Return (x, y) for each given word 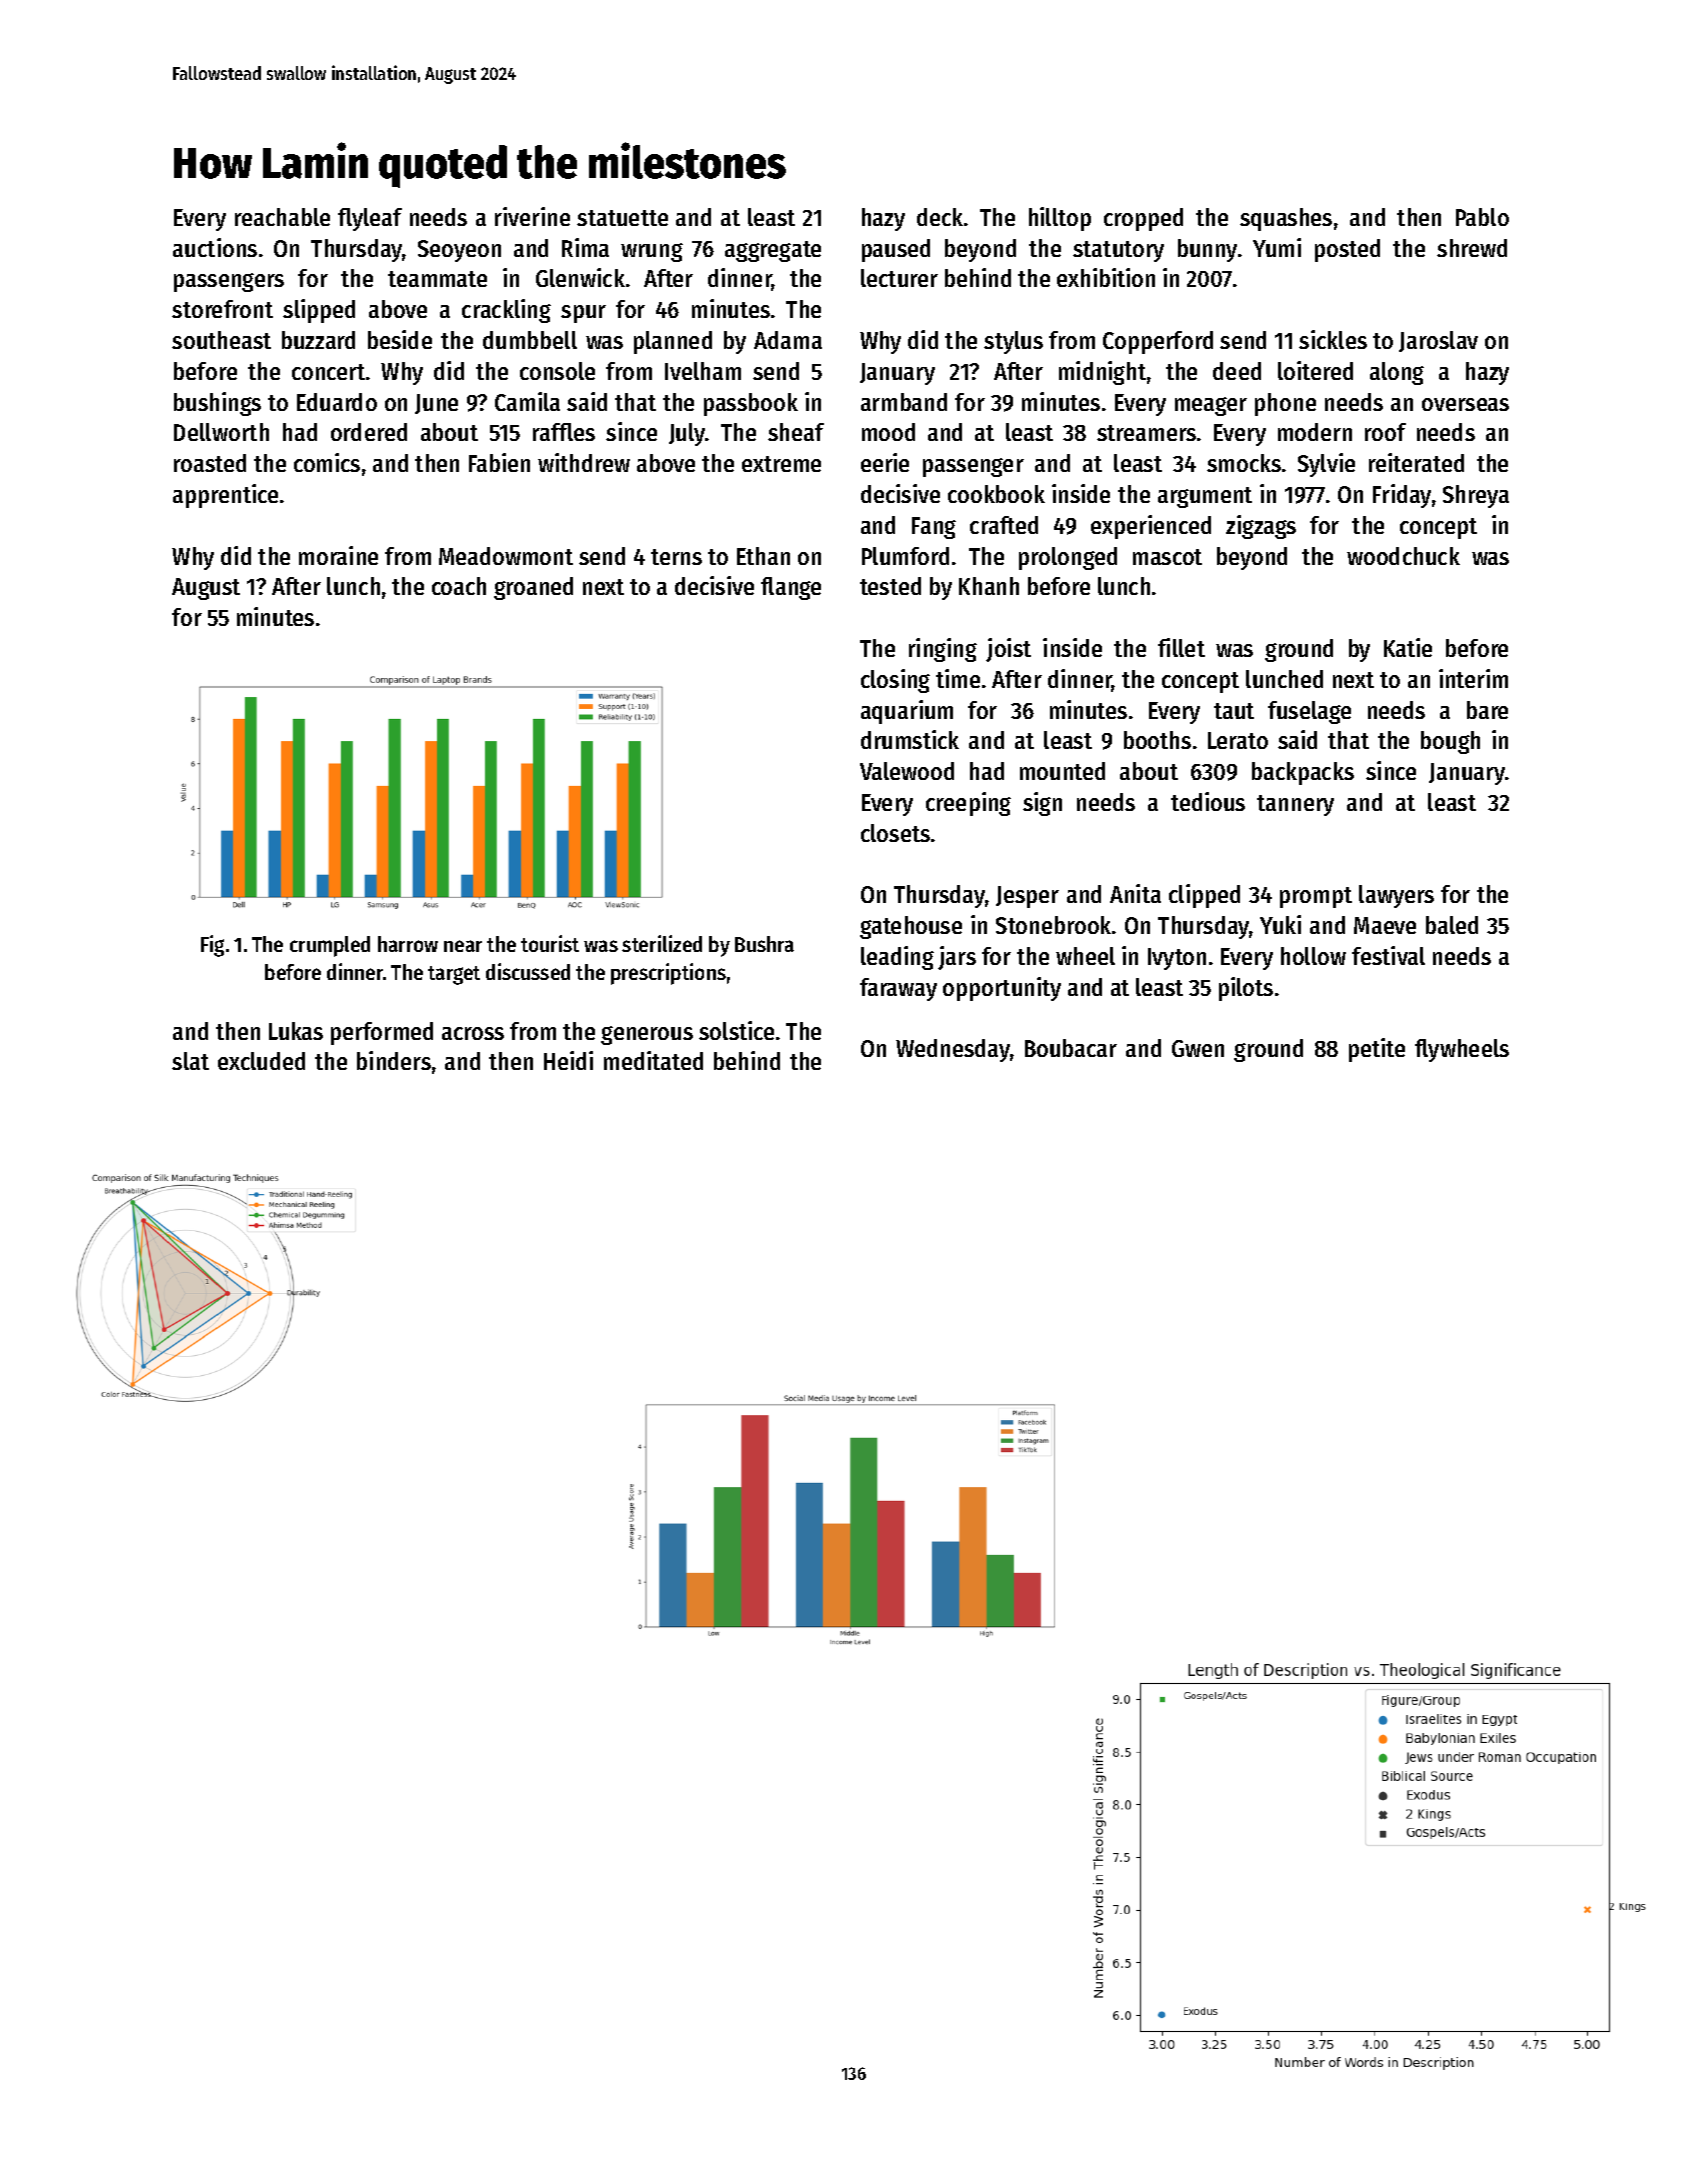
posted (1347, 250)
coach (459, 586)
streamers (1146, 433)
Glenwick (580, 277)
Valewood (907, 771)
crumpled (330, 946)
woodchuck (1403, 556)
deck (940, 217)
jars (957, 958)
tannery (1295, 805)
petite (1377, 1050)
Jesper (1027, 897)
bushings (217, 404)
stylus (1013, 342)
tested (890, 586)
